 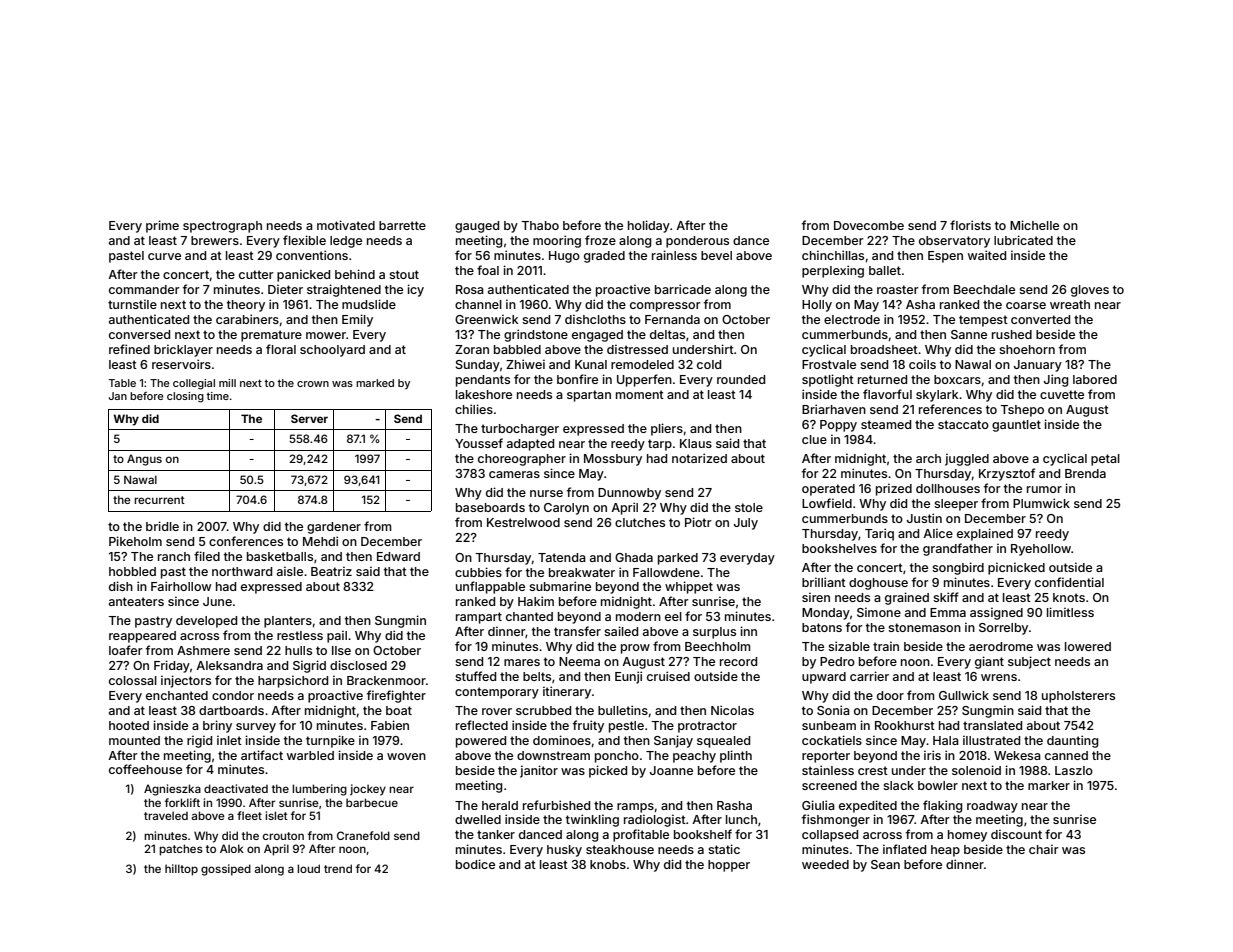 What do you see at coordinates (577, 631) in the screenshot?
I see `transfer` at bounding box center [577, 631].
